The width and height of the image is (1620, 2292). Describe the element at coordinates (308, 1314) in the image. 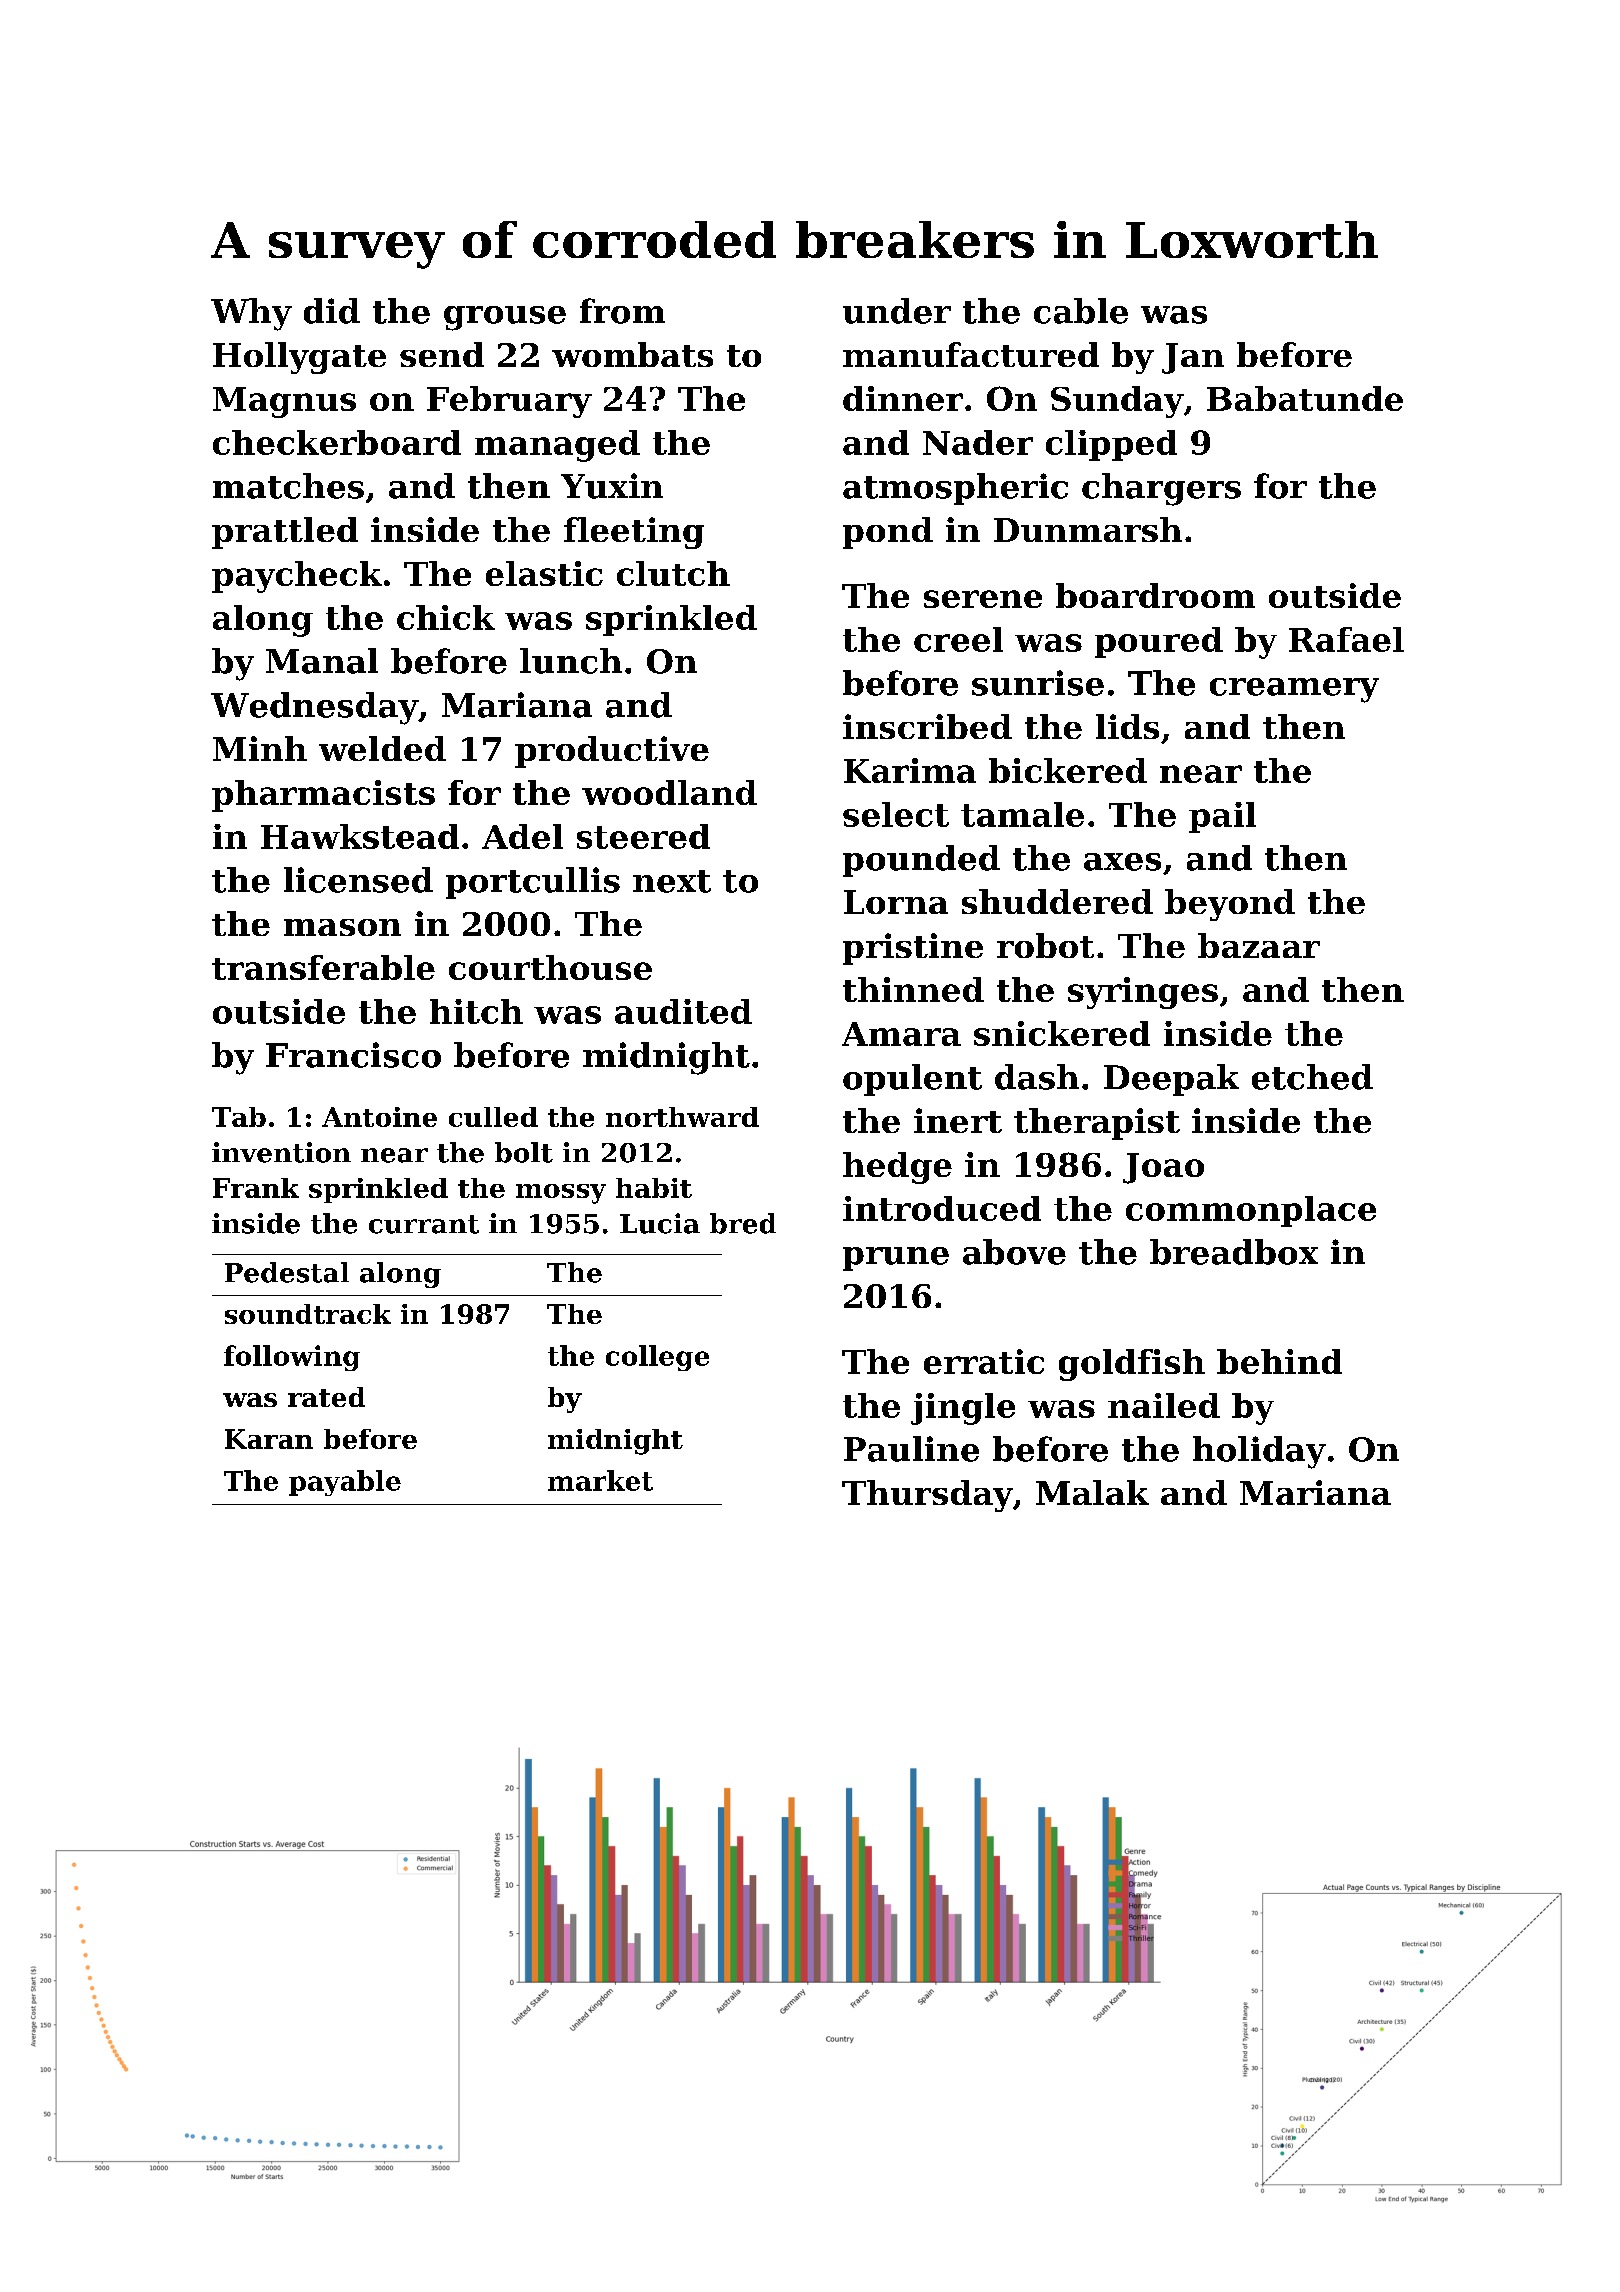

I see `soundtrack` at that location.
